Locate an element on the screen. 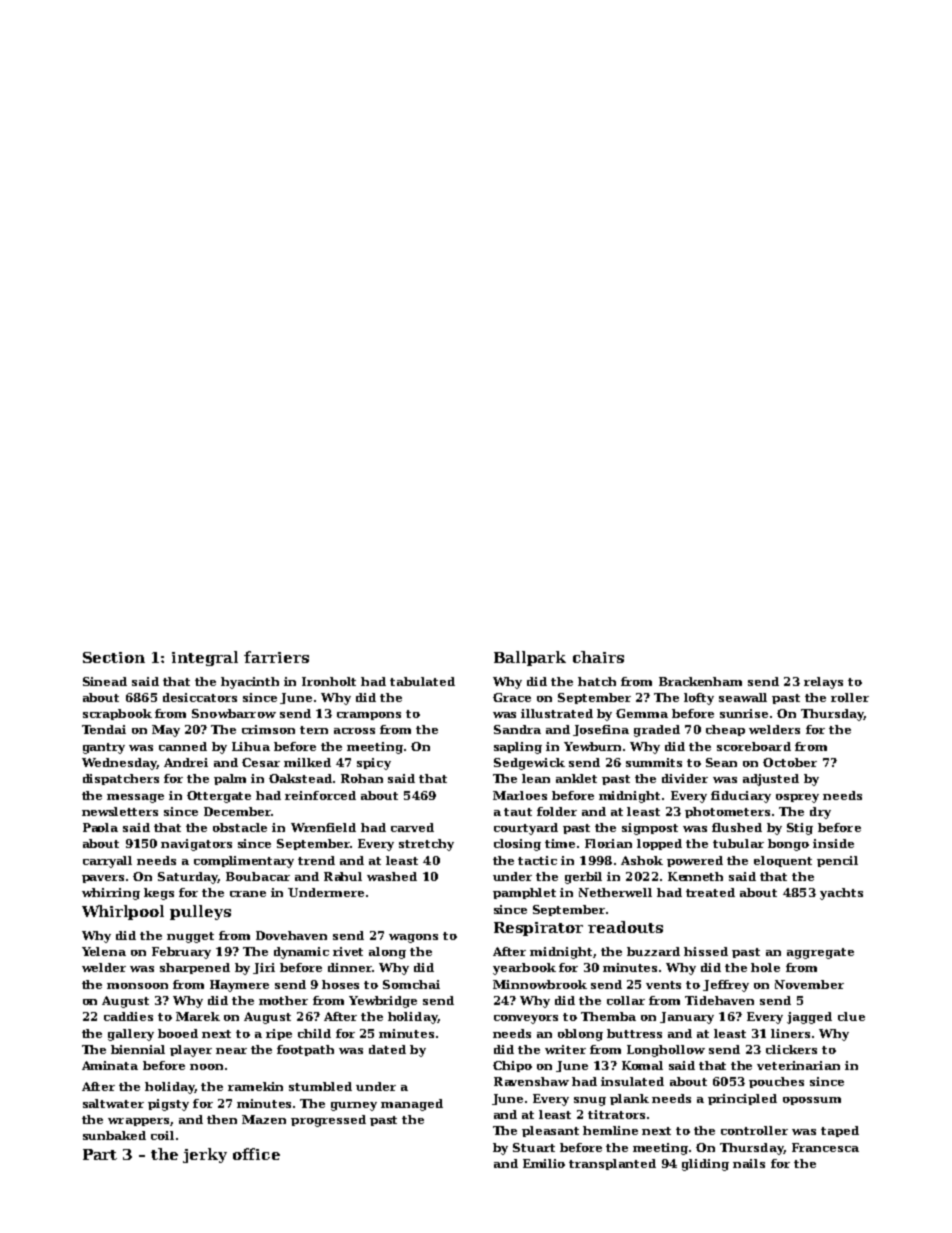  Ballpark is located at coordinates (530, 658).
